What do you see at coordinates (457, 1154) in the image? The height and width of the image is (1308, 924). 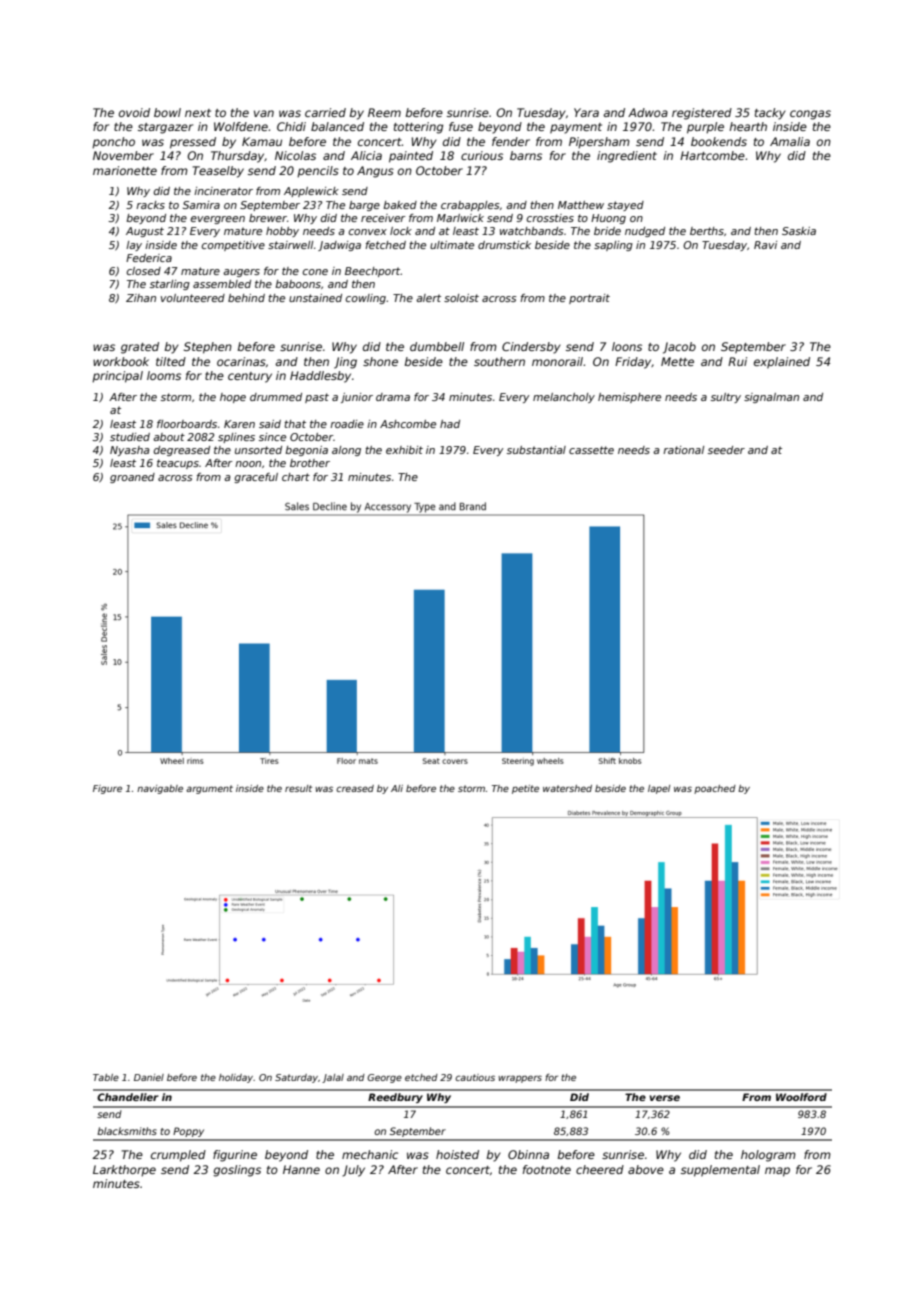 I see `hoisted` at bounding box center [457, 1154].
